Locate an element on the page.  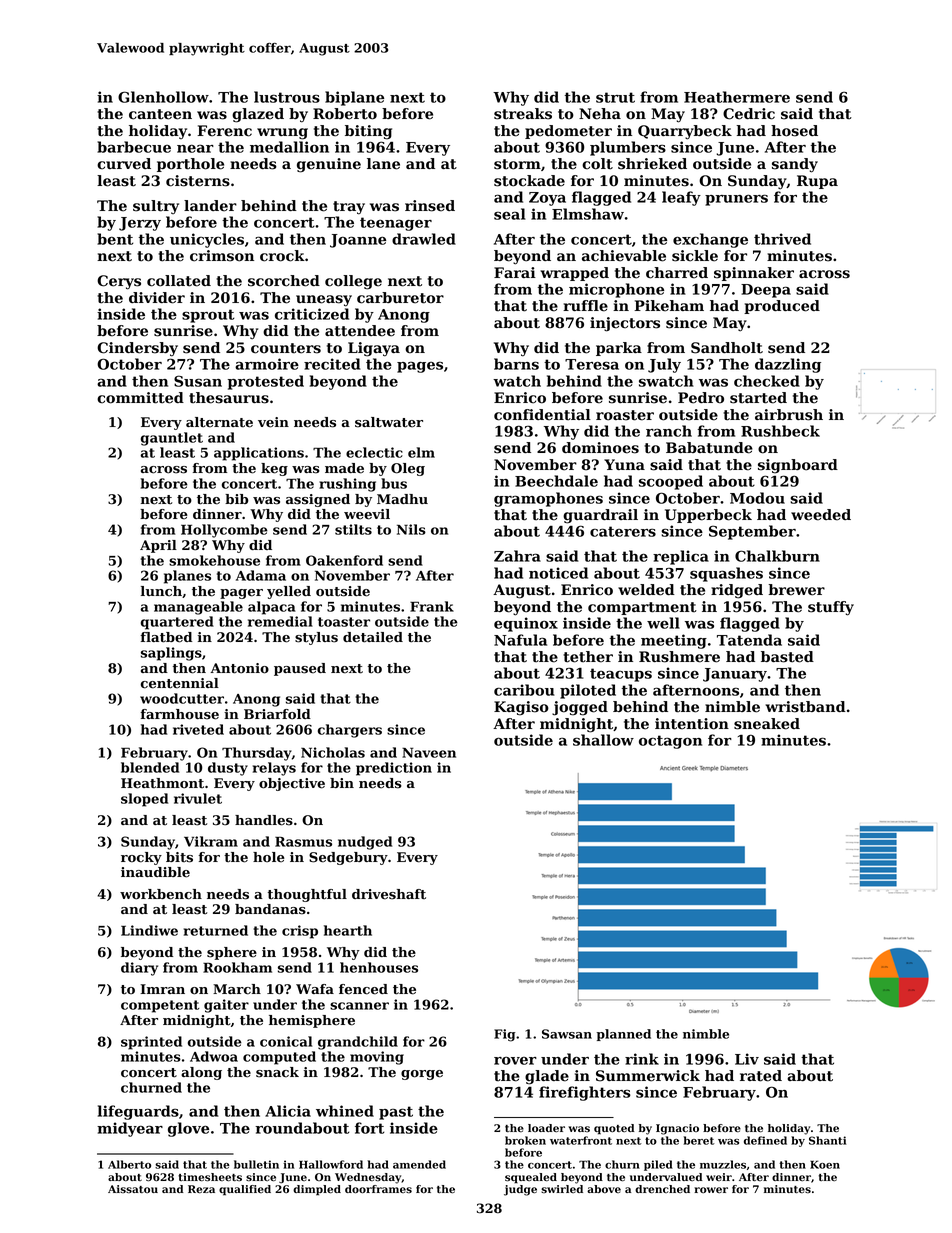
planned is located at coordinates (624, 1035).
